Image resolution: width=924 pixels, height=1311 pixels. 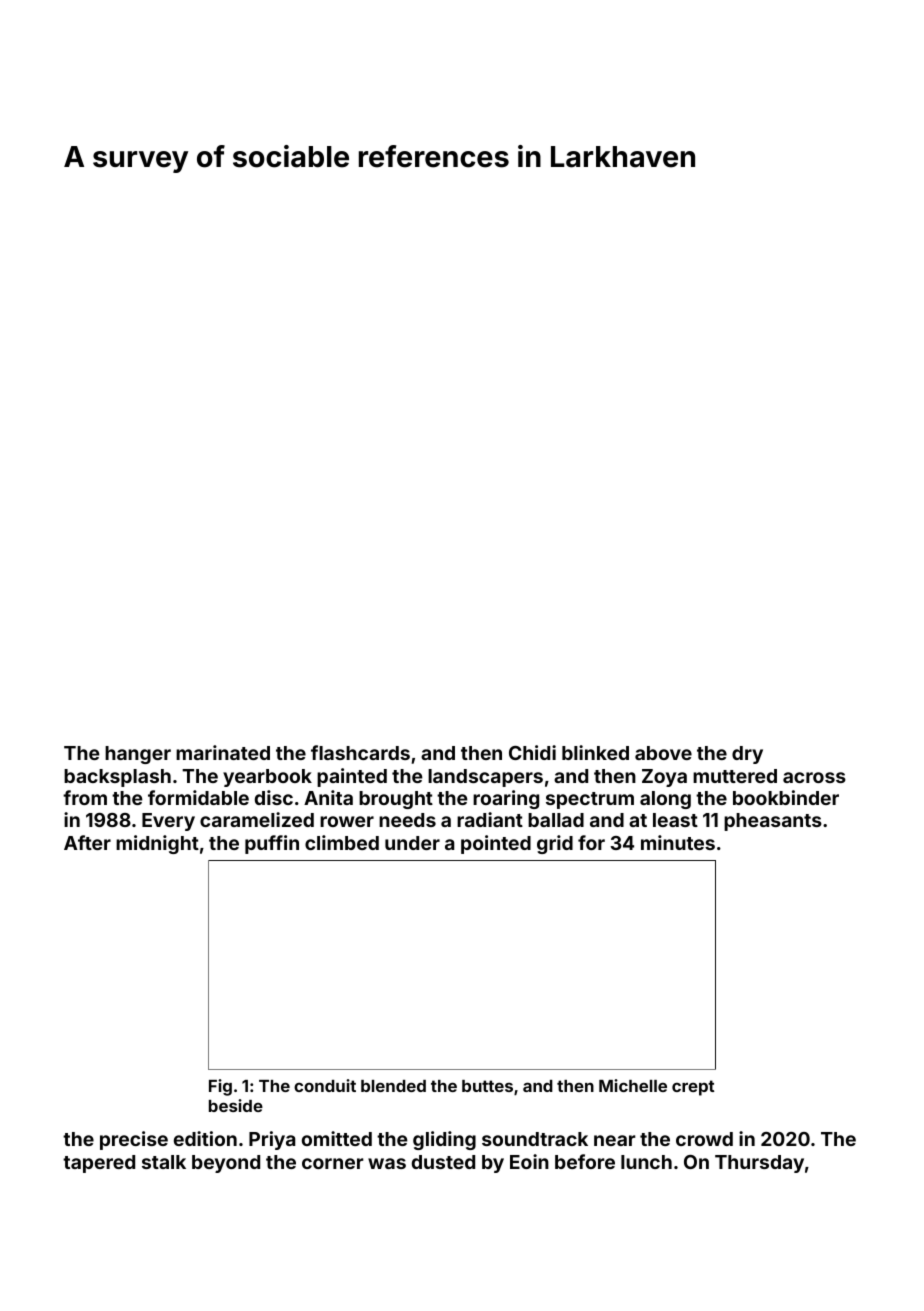 I want to click on backsplash, so click(x=117, y=778).
